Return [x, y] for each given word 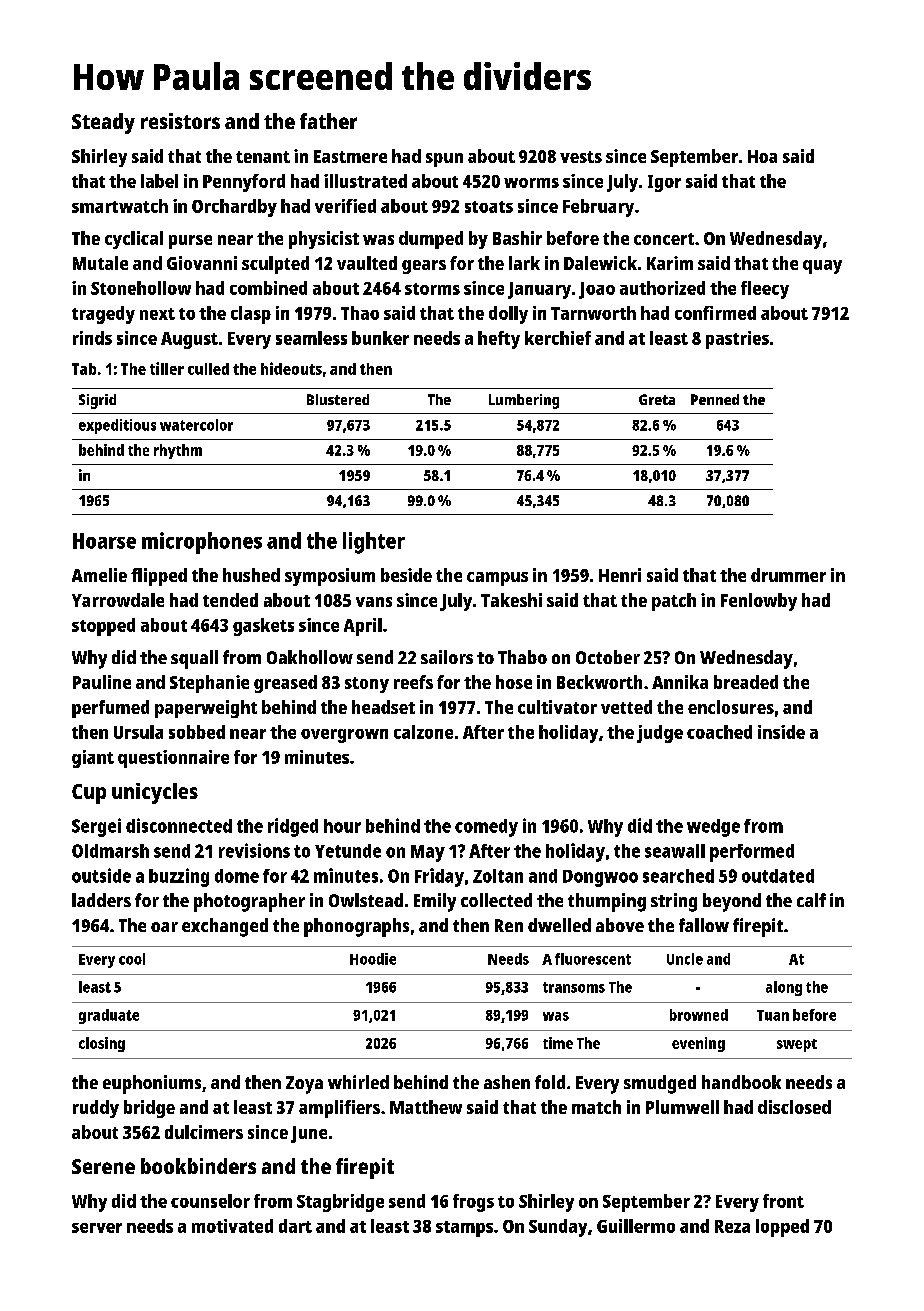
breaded [746, 682]
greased [285, 684]
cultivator [557, 707]
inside [781, 732]
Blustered [338, 399]
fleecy [765, 290]
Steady [103, 123]
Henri [620, 575]
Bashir [517, 238]
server [97, 1228]
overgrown [344, 736]
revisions [254, 850]
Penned [715, 399]
